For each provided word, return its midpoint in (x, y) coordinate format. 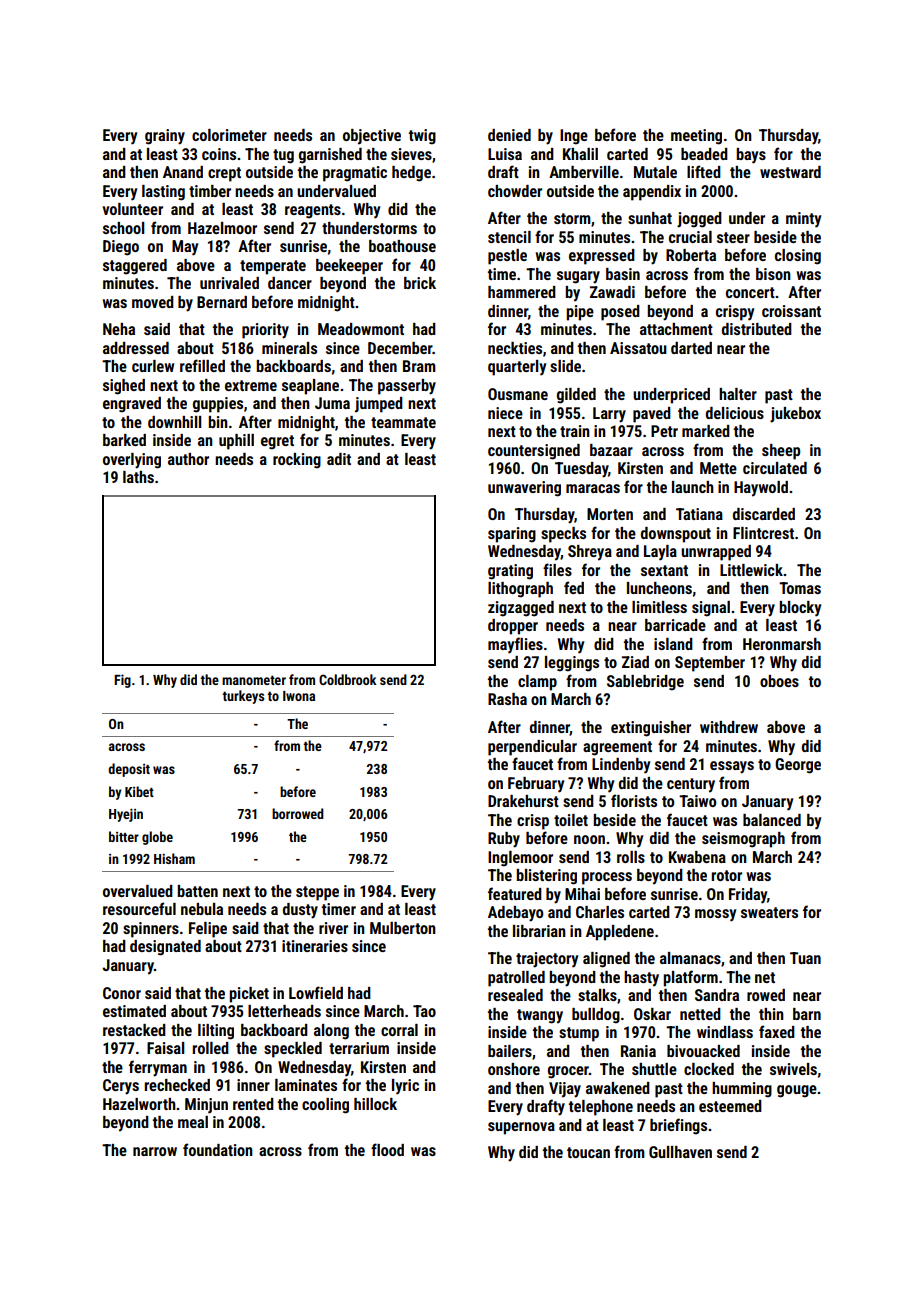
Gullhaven (680, 1152)
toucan (588, 1152)
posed (620, 313)
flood (387, 1149)
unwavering (524, 489)
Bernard (222, 302)
